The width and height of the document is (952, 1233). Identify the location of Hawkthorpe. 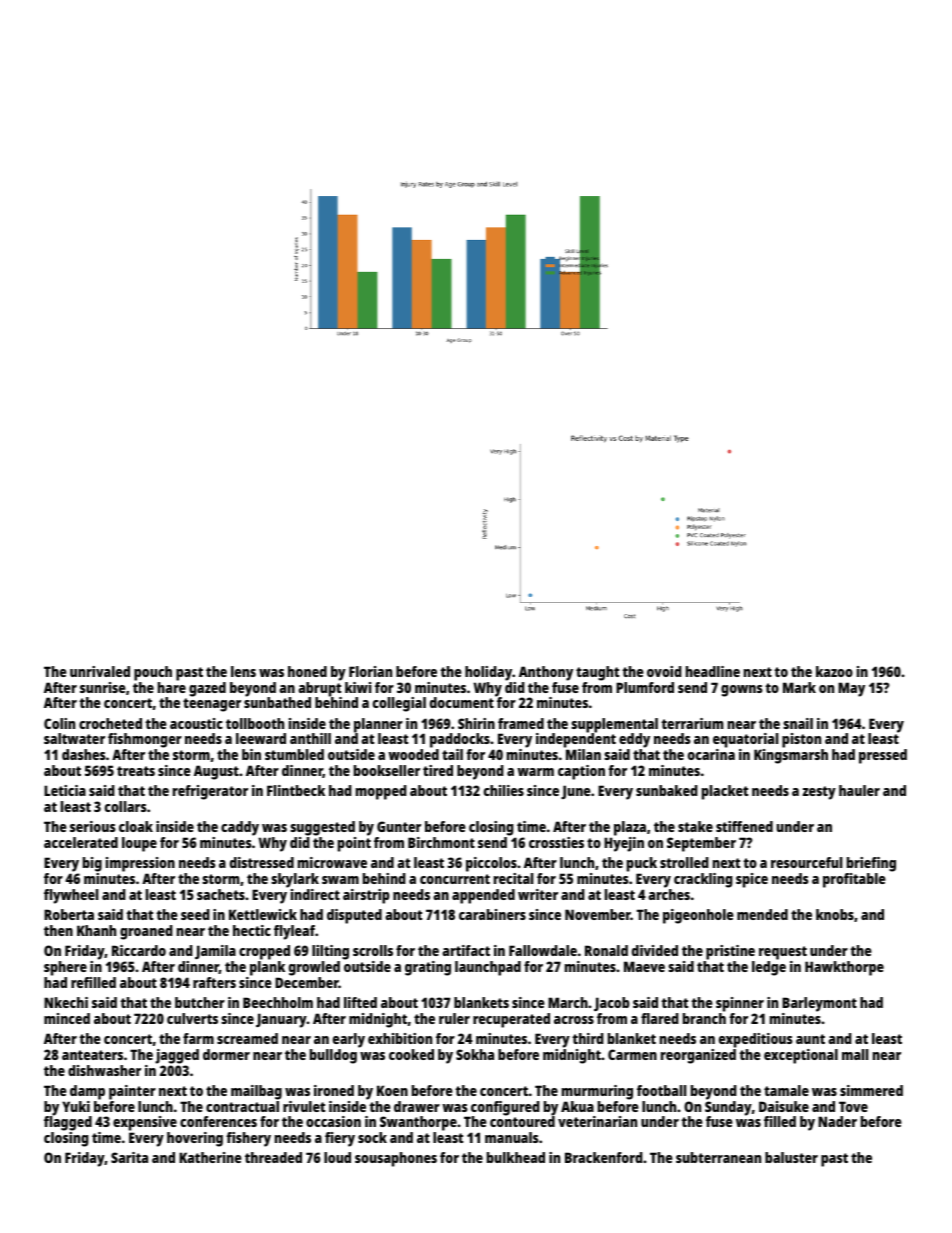
(844, 968).
